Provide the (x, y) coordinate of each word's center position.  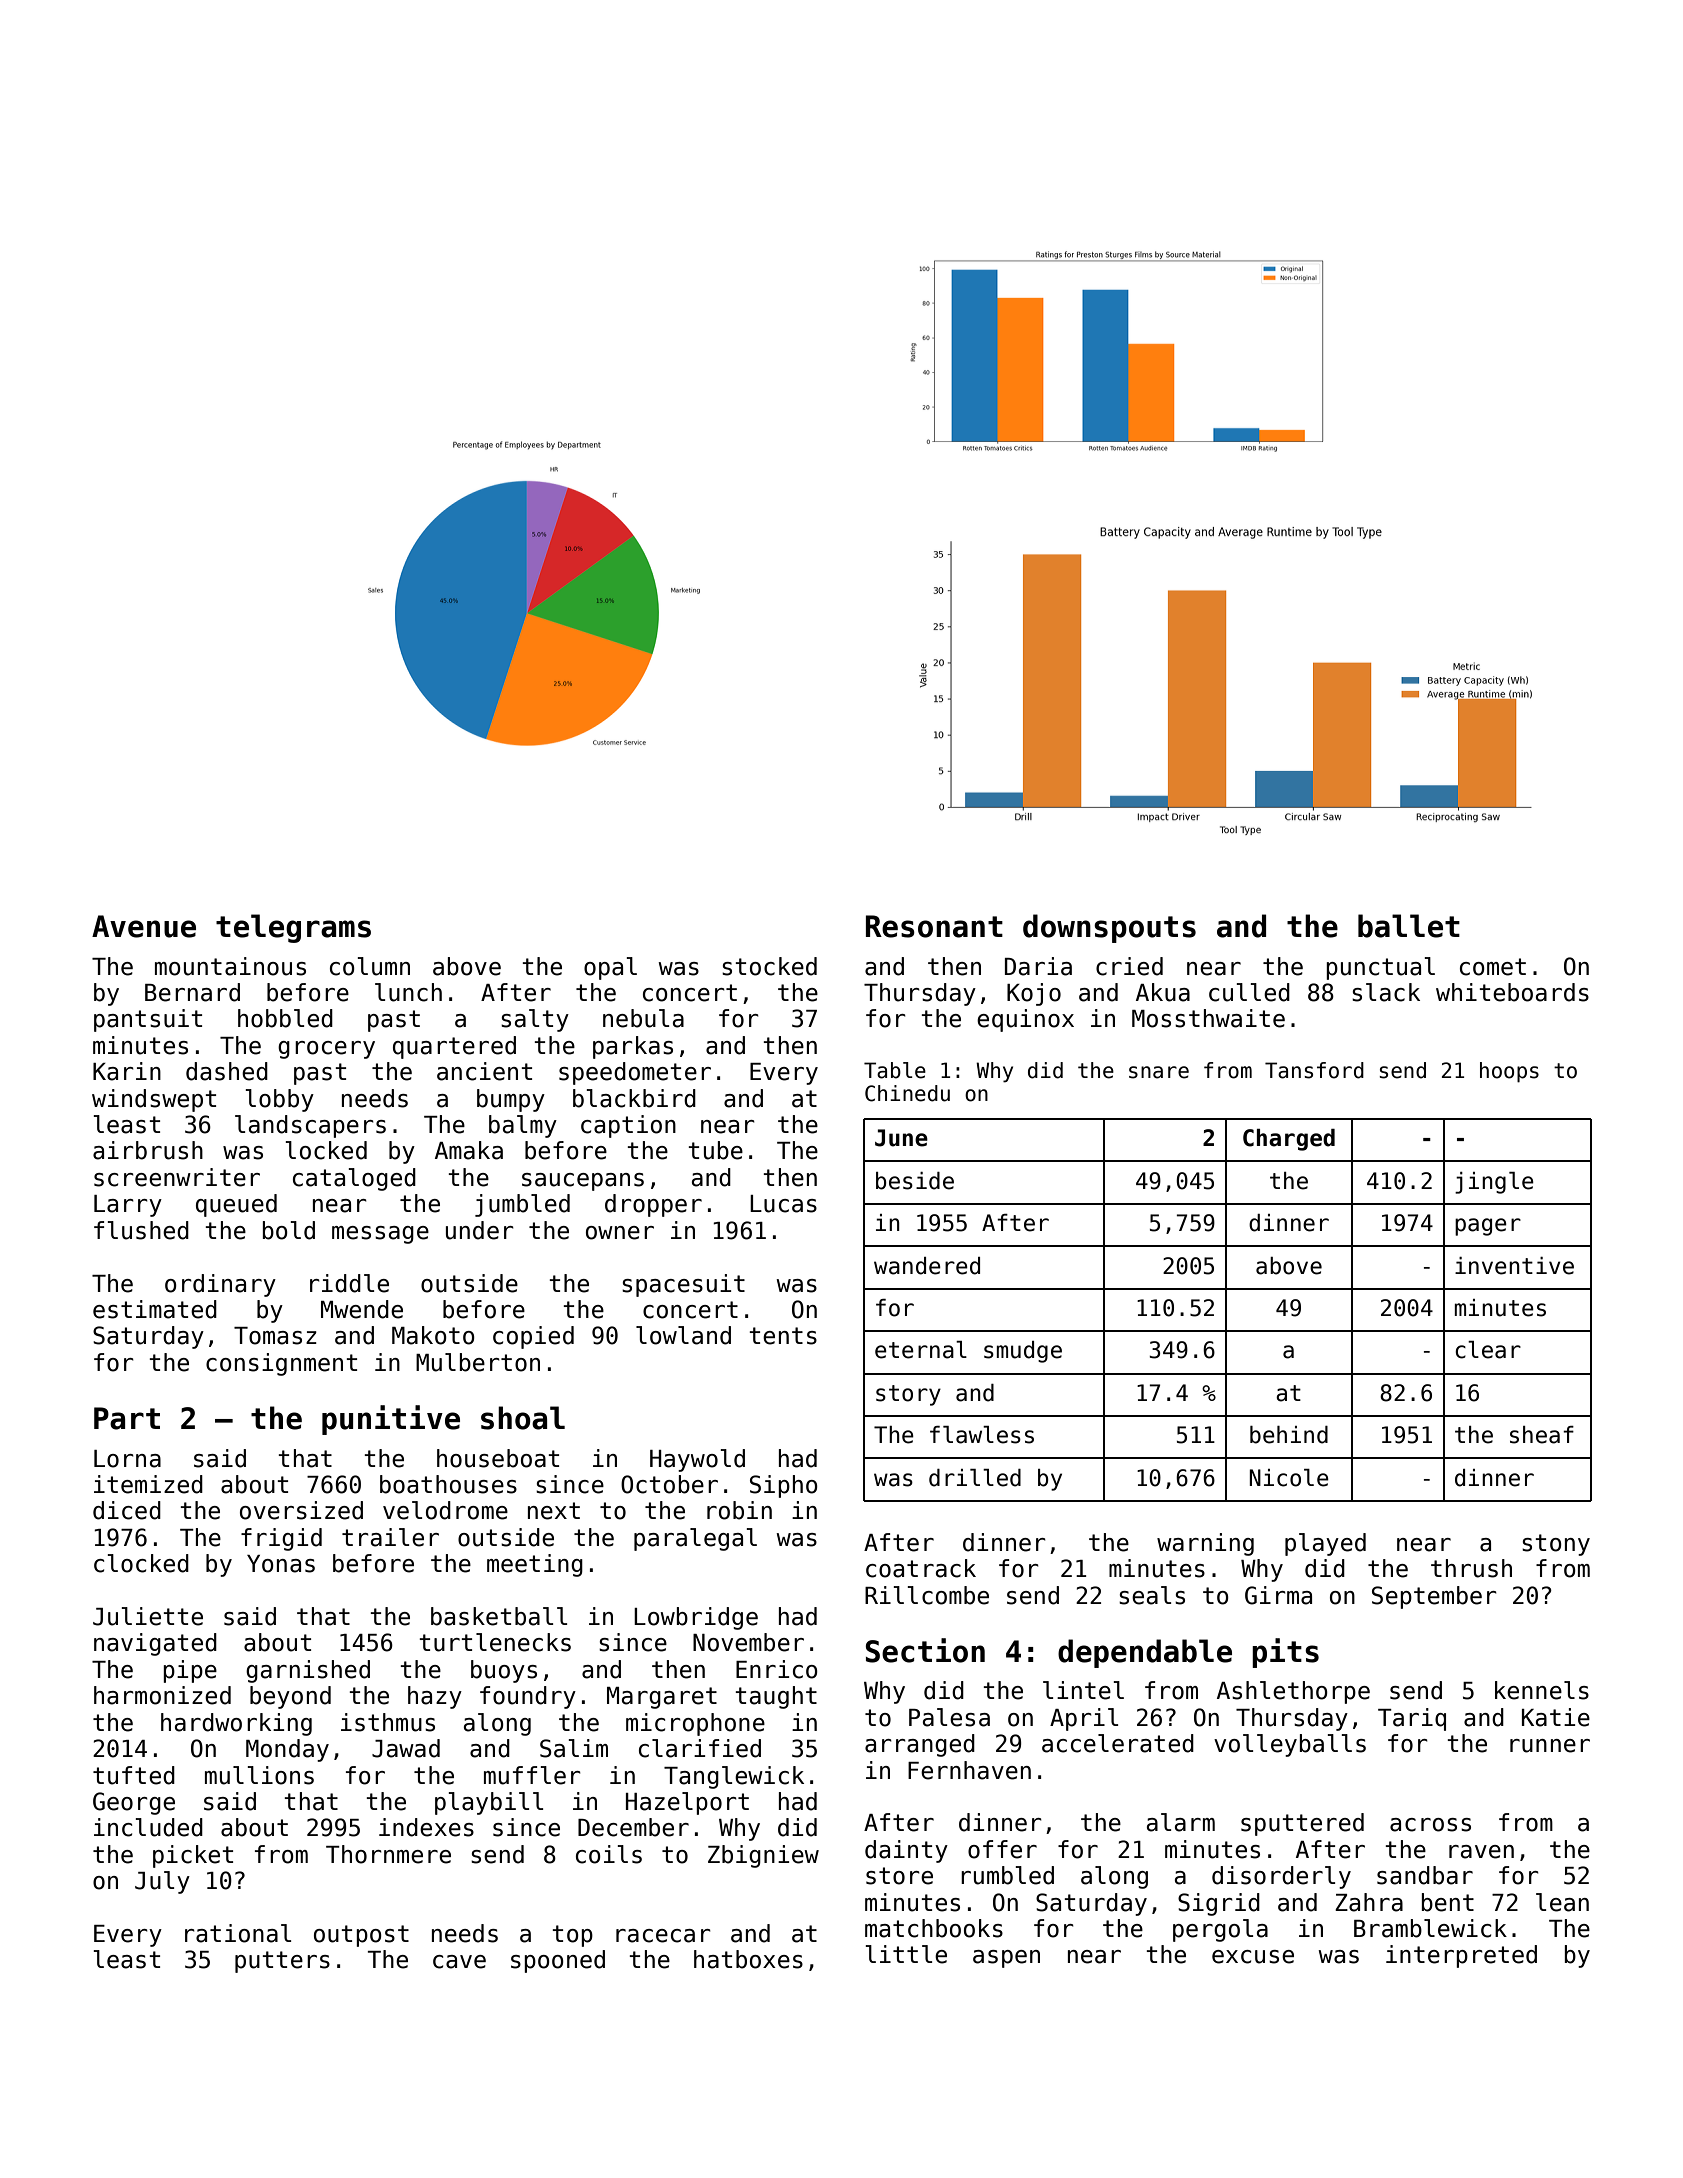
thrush (1471, 1568)
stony (1556, 1545)
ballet (1409, 926)
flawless (982, 1435)
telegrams (293, 928)
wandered (927, 1266)
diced (127, 1510)
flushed (141, 1230)
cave (459, 1962)
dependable (1145, 1653)
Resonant (934, 926)
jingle (1494, 1183)
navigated (155, 1644)
